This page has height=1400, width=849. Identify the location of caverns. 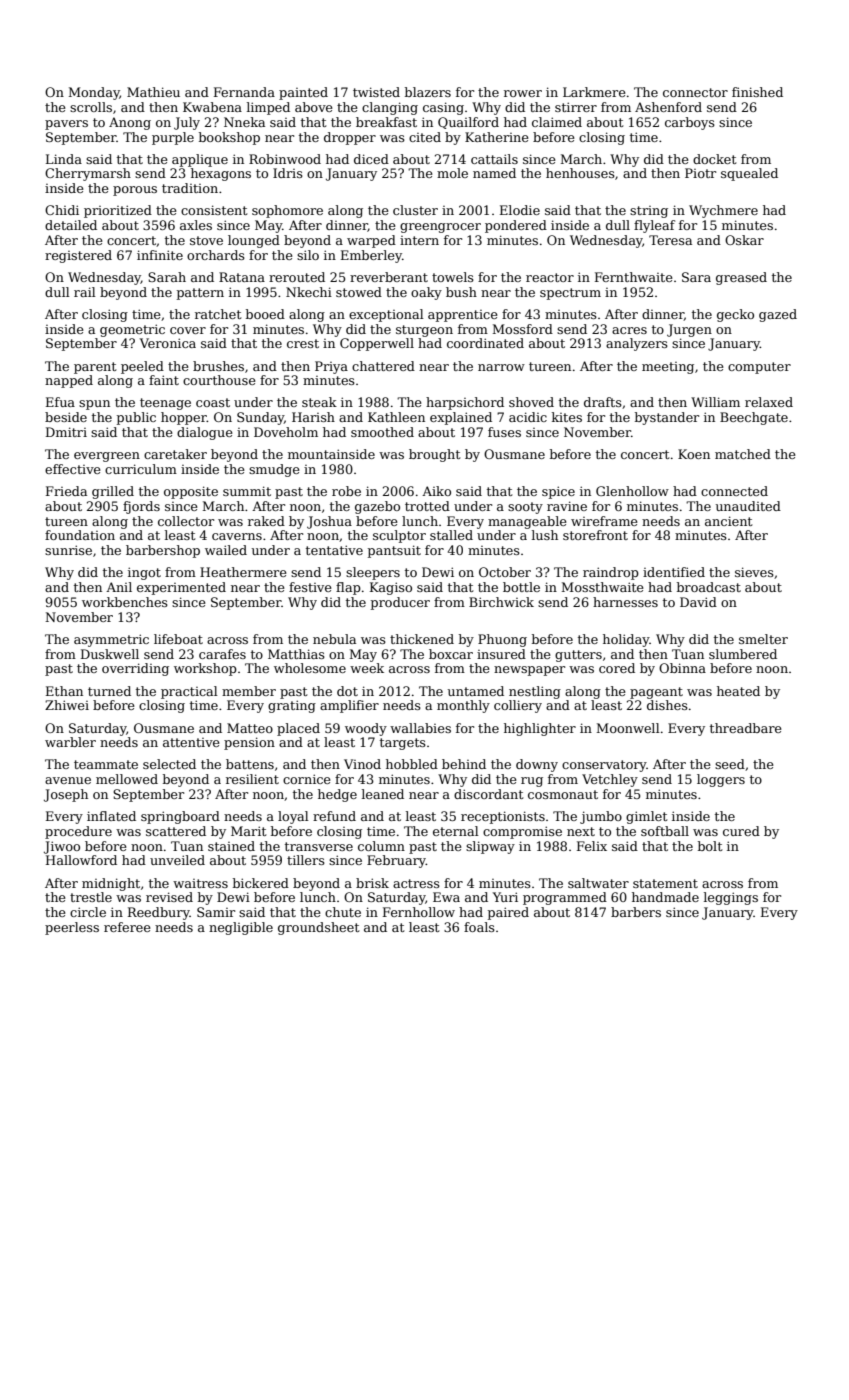
(237, 536).
